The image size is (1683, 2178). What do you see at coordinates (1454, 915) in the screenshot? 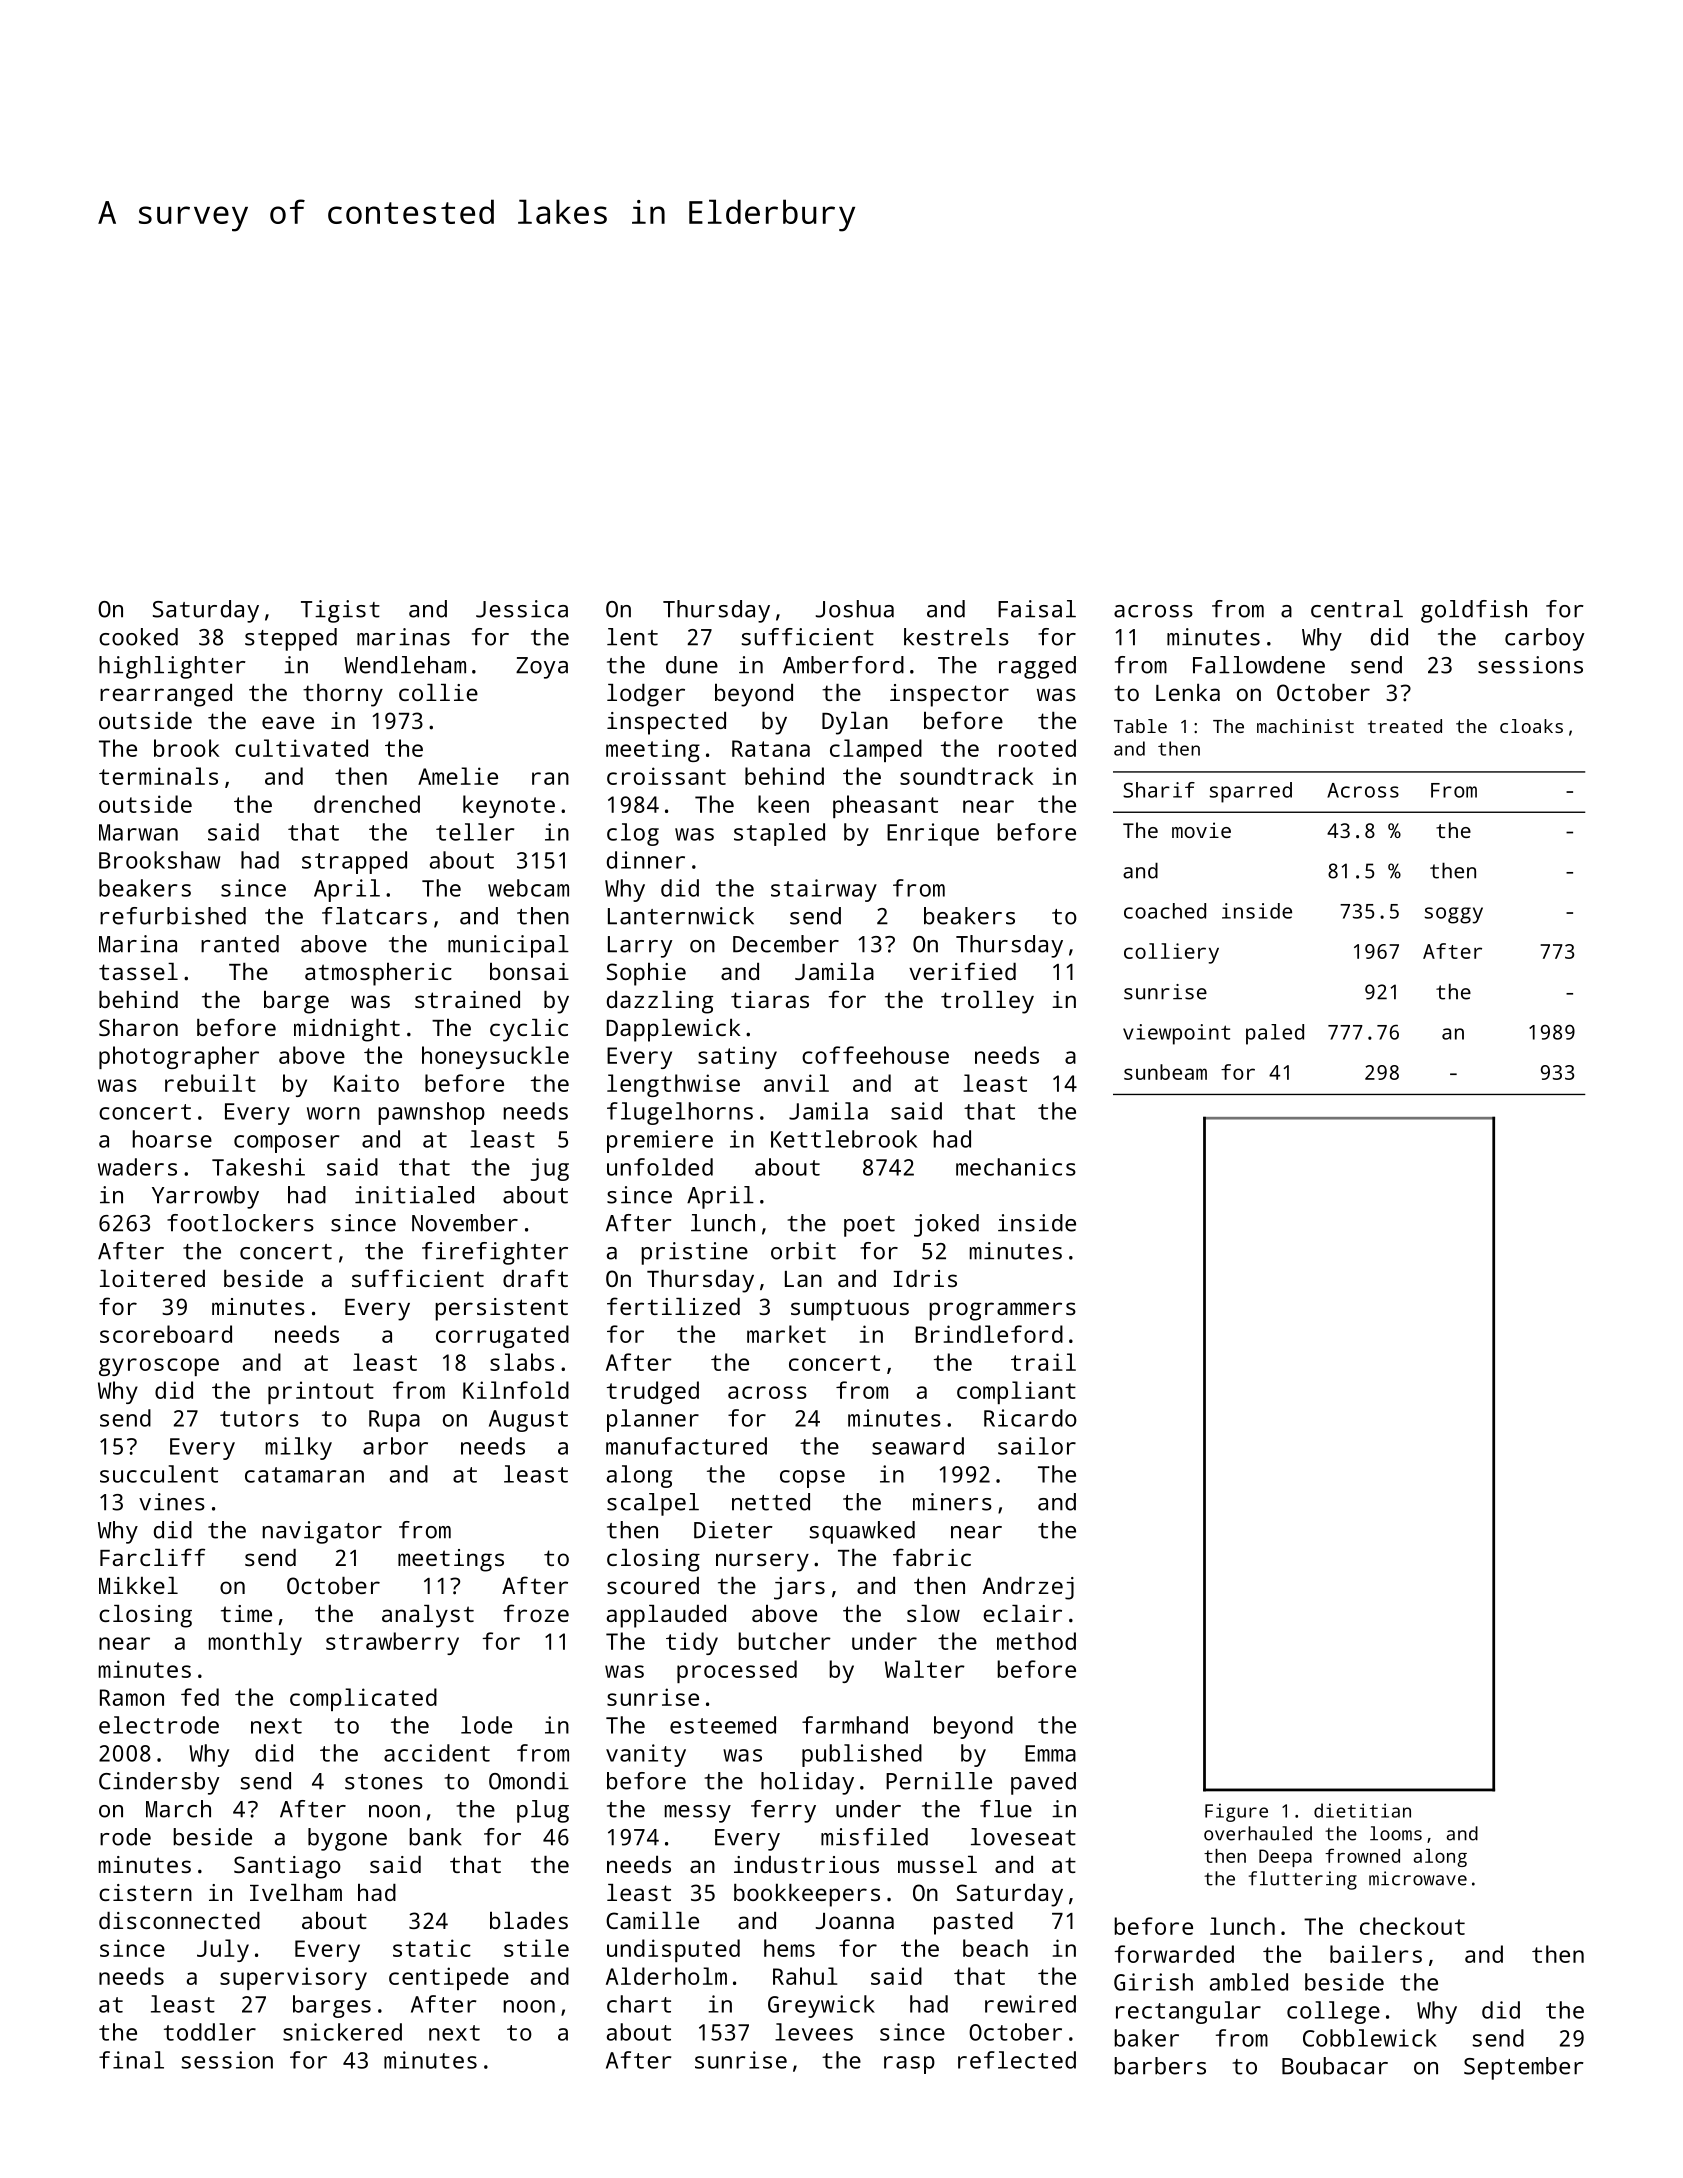
I see `soggy` at bounding box center [1454, 915].
